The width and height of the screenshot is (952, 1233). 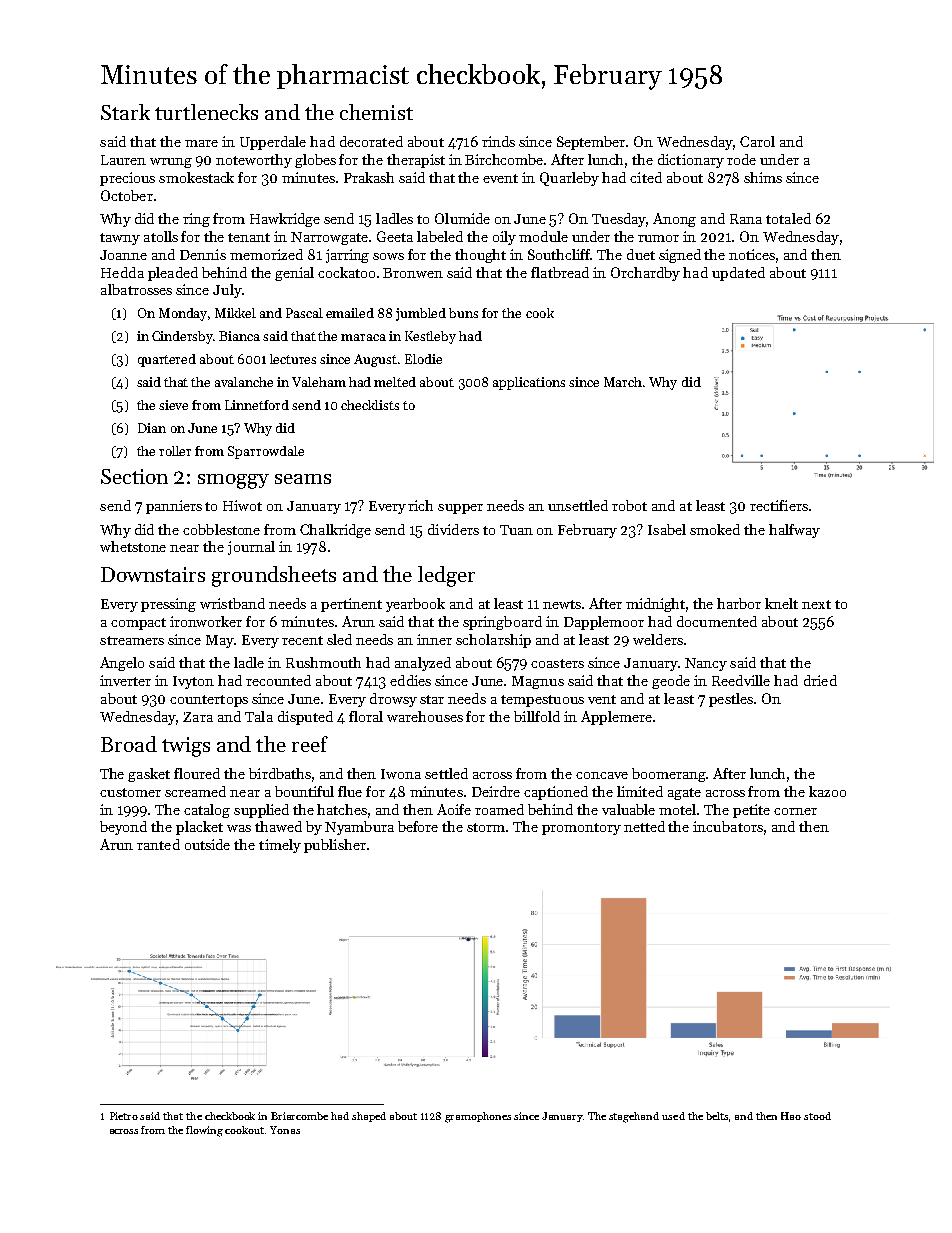 What do you see at coordinates (124, 1116) in the screenshot?
I see `Pietro` at bounding box center [124, 1116].
